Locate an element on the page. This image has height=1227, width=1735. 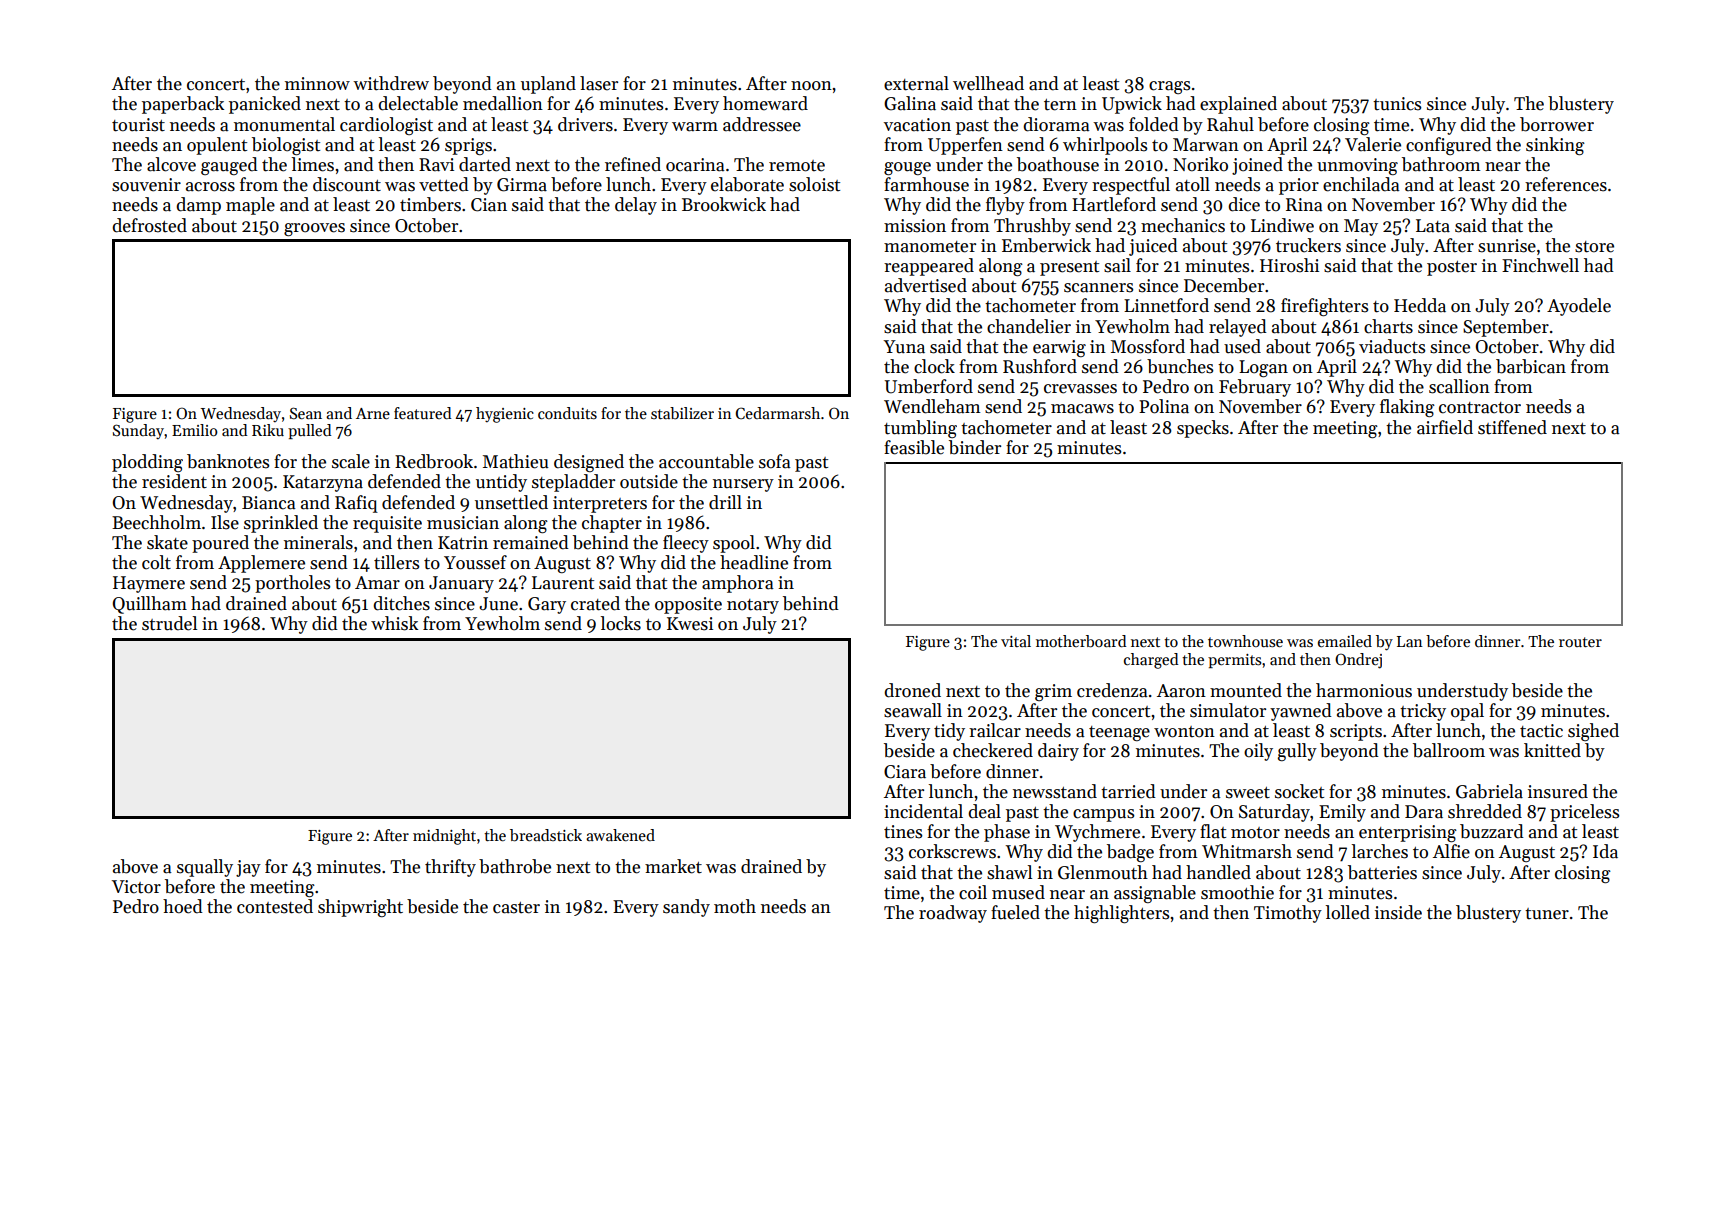
Katrin is located at coordinates (463, 543).
